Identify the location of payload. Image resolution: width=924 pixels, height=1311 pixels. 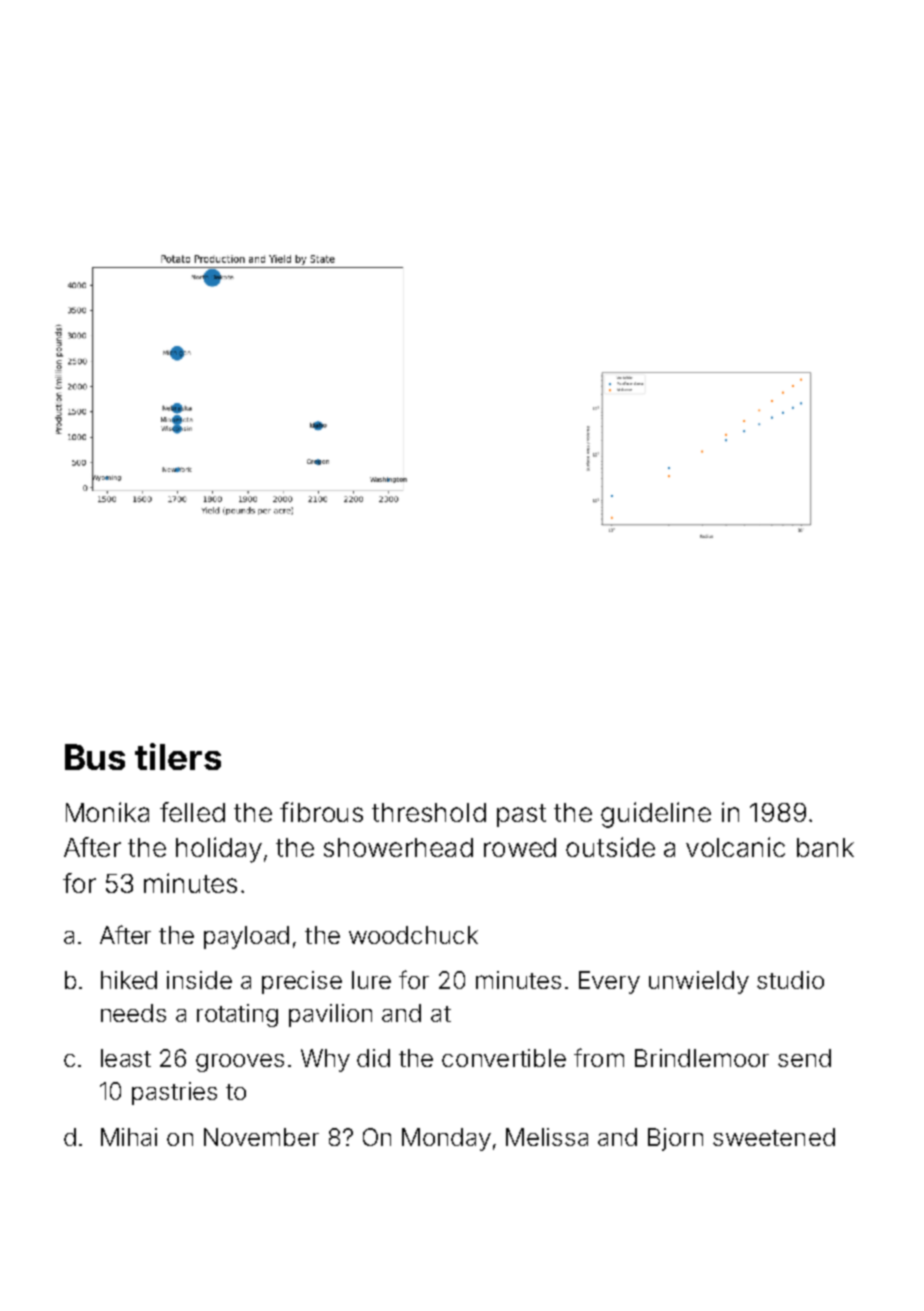
(246, 937).
